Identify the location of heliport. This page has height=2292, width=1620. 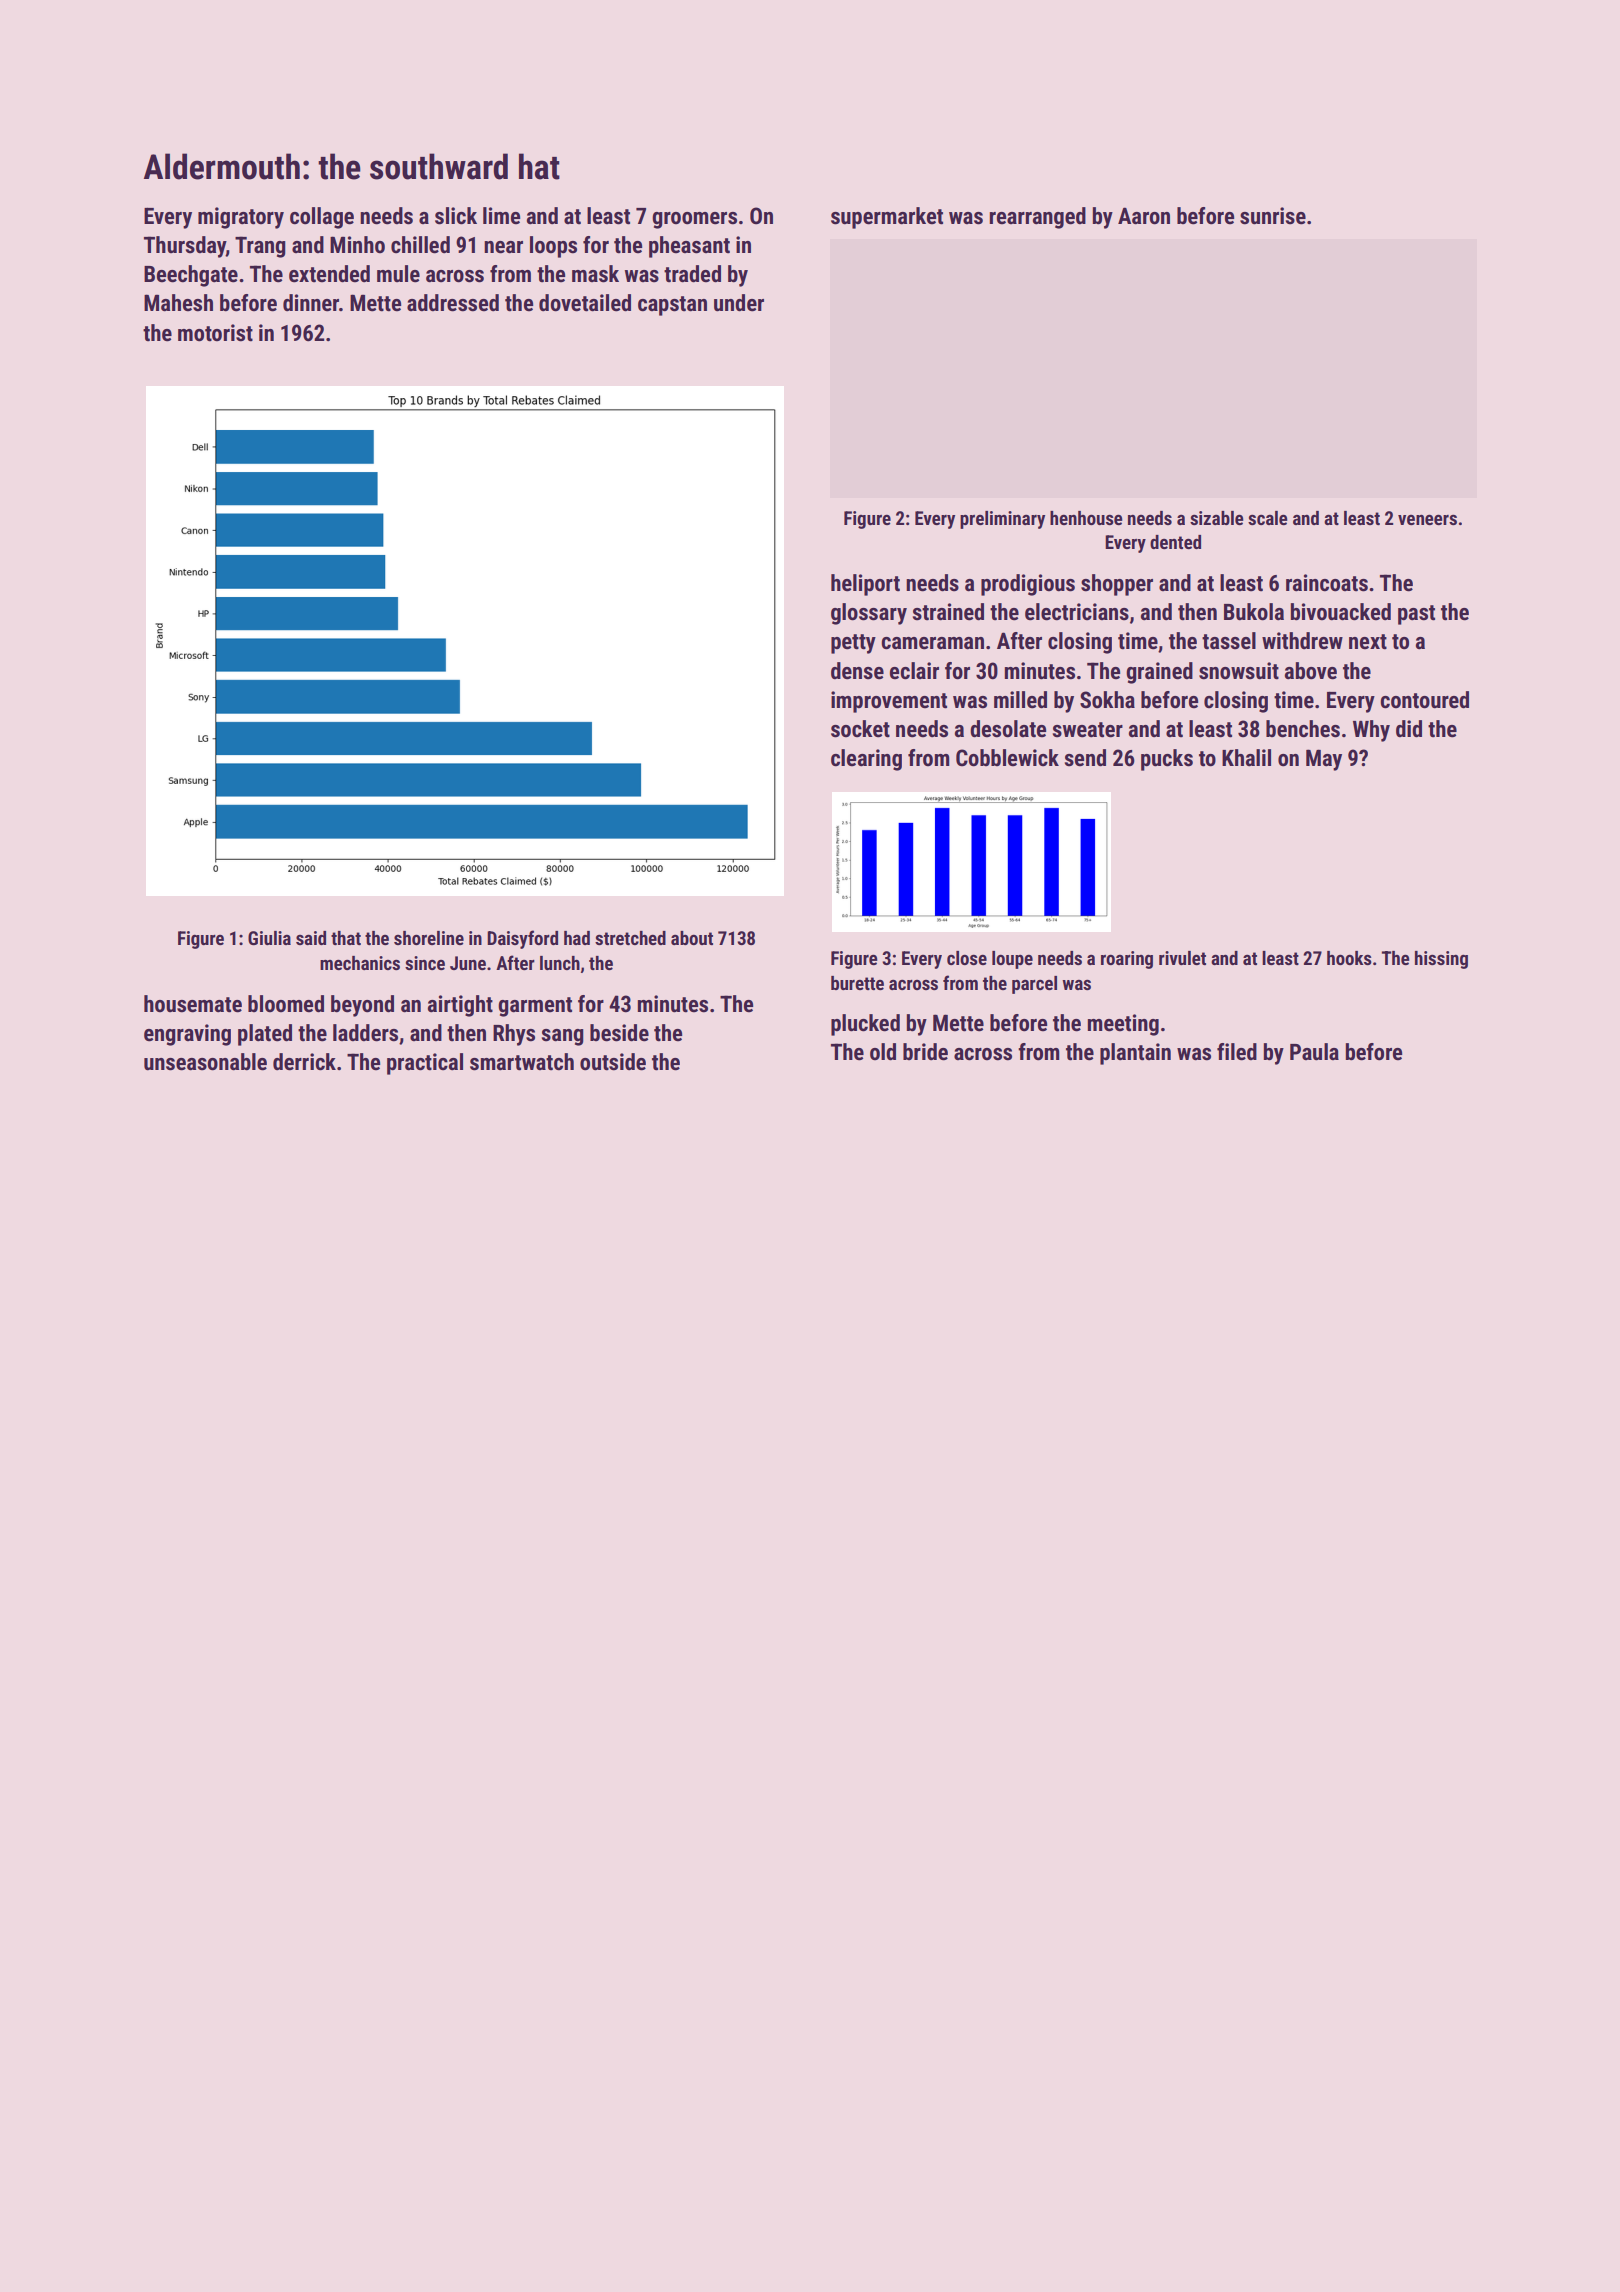
(865, 585).
